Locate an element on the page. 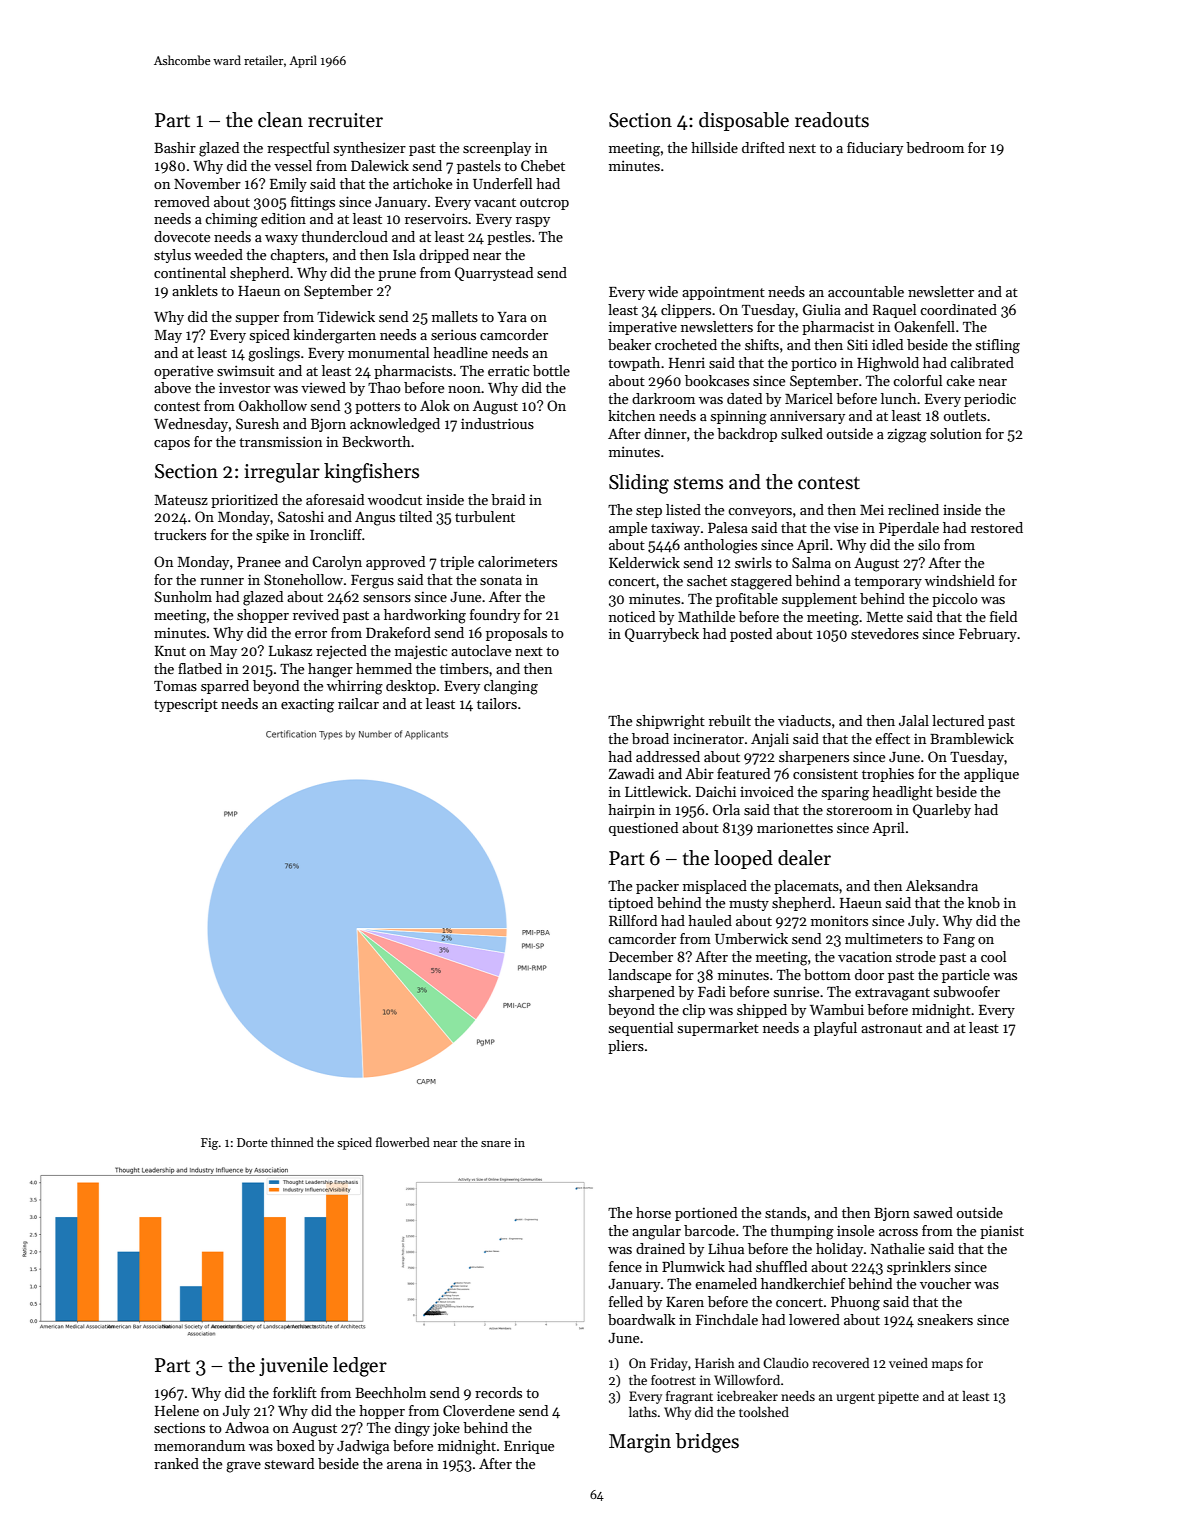 The height and width of the page is (1527, 1180). stevedores is located at coordinates (885, 633).
